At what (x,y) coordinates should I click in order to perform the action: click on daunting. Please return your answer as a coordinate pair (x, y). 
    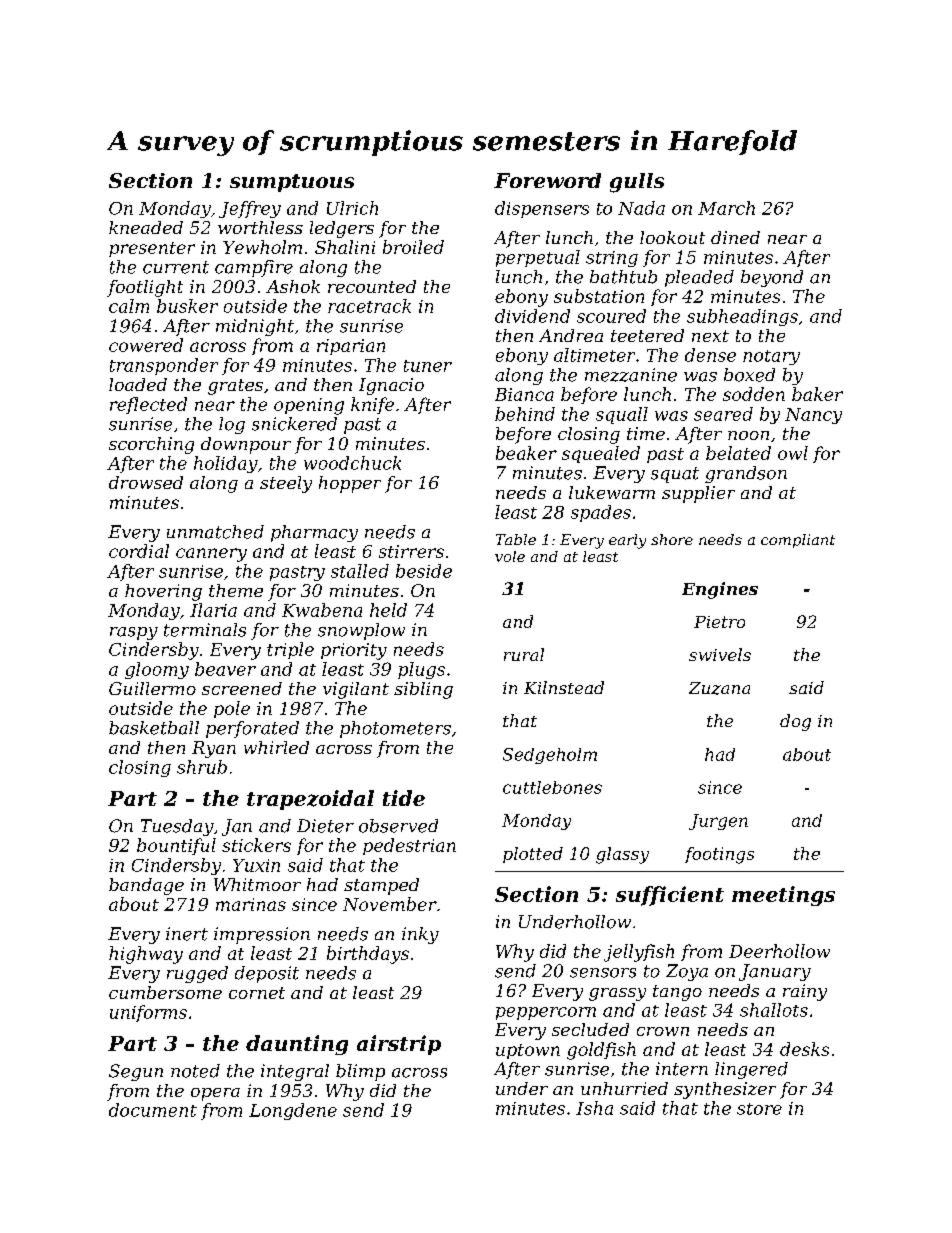
    Looking at the image, I should click on (297, 1045).
